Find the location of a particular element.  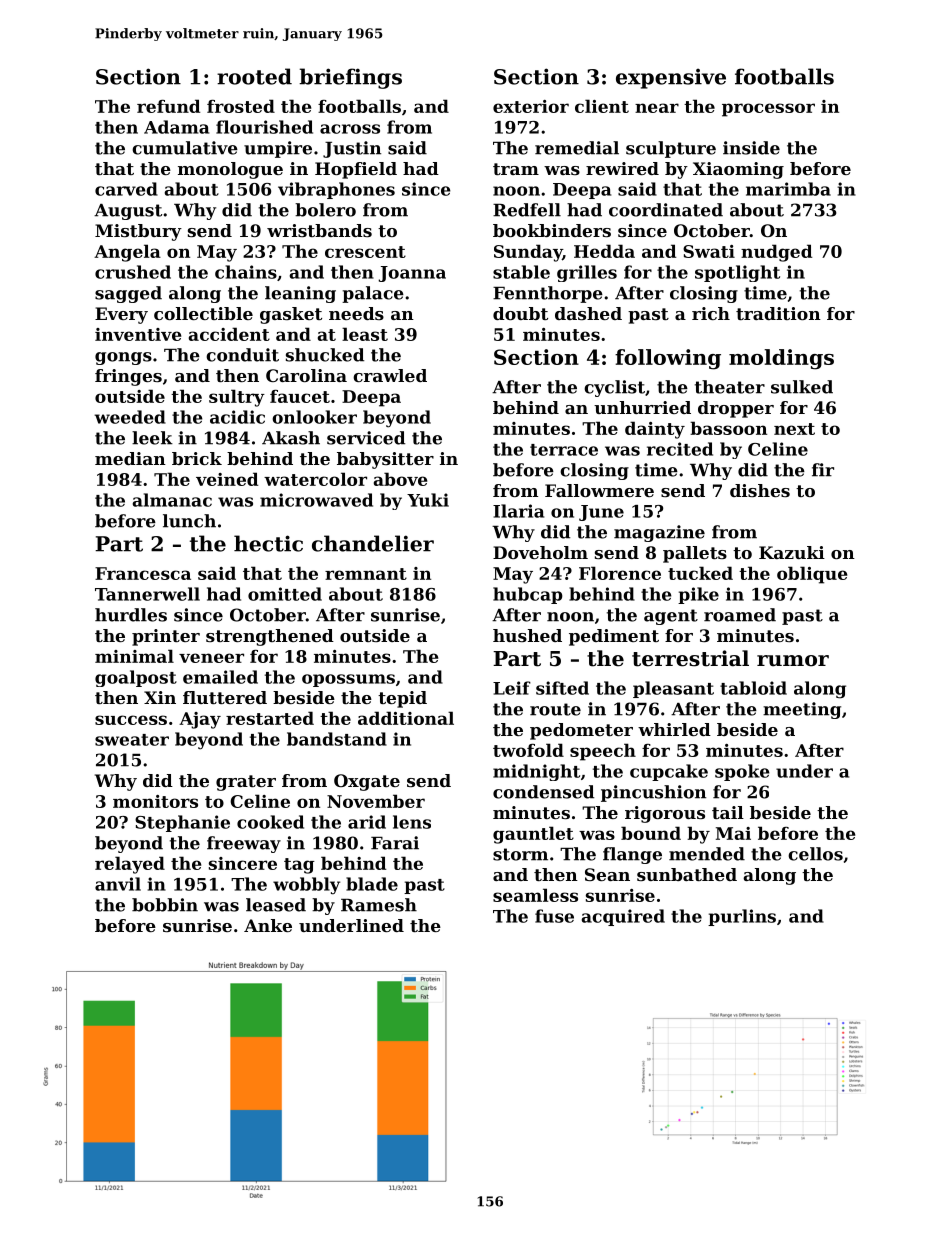

Ajay is located at coordinates (200, 720).
